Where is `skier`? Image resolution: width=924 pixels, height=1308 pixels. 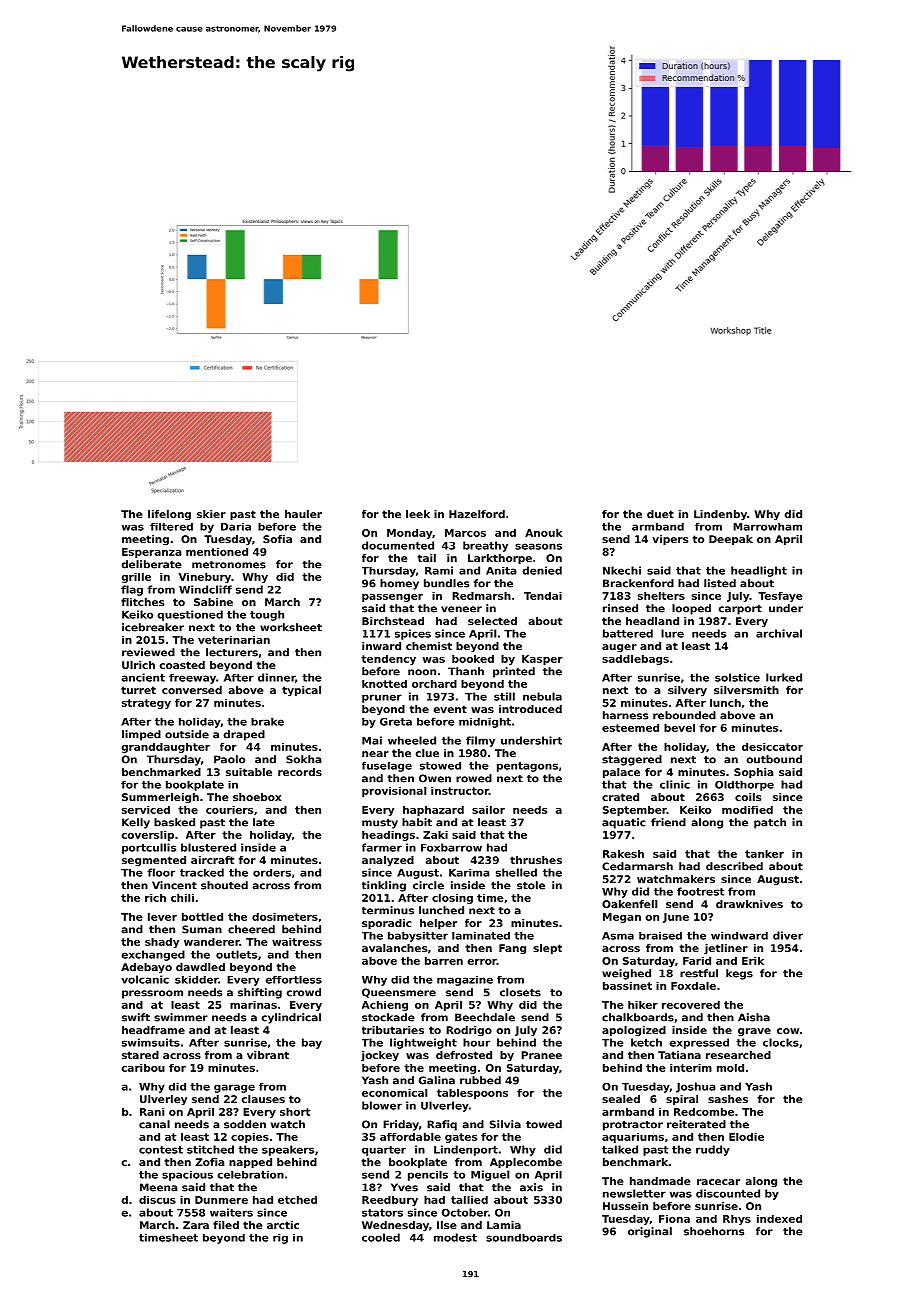 skier is located at coordinates (211, 514).
